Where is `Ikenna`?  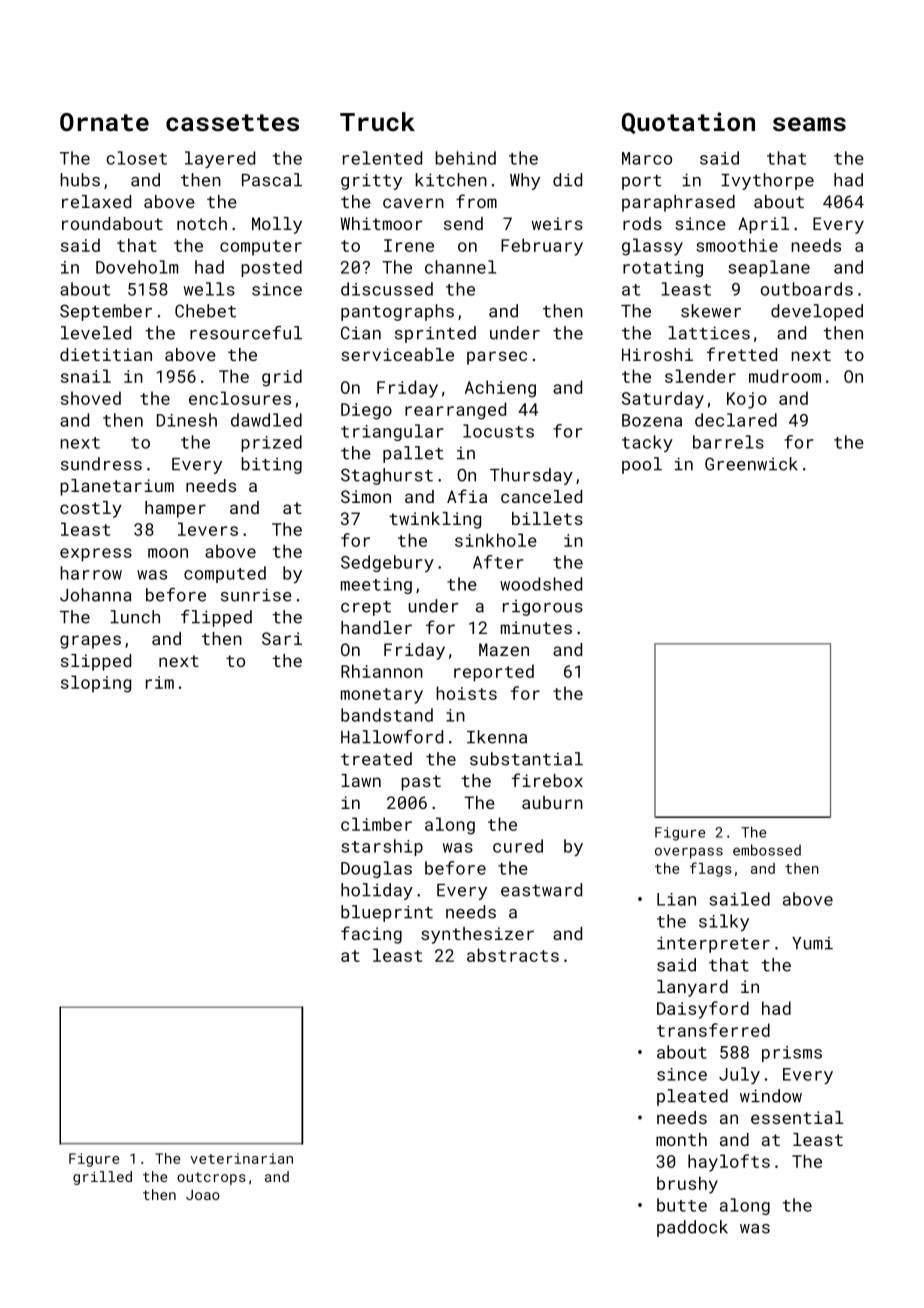 Ikenna is located at coordinates (497, 737).
